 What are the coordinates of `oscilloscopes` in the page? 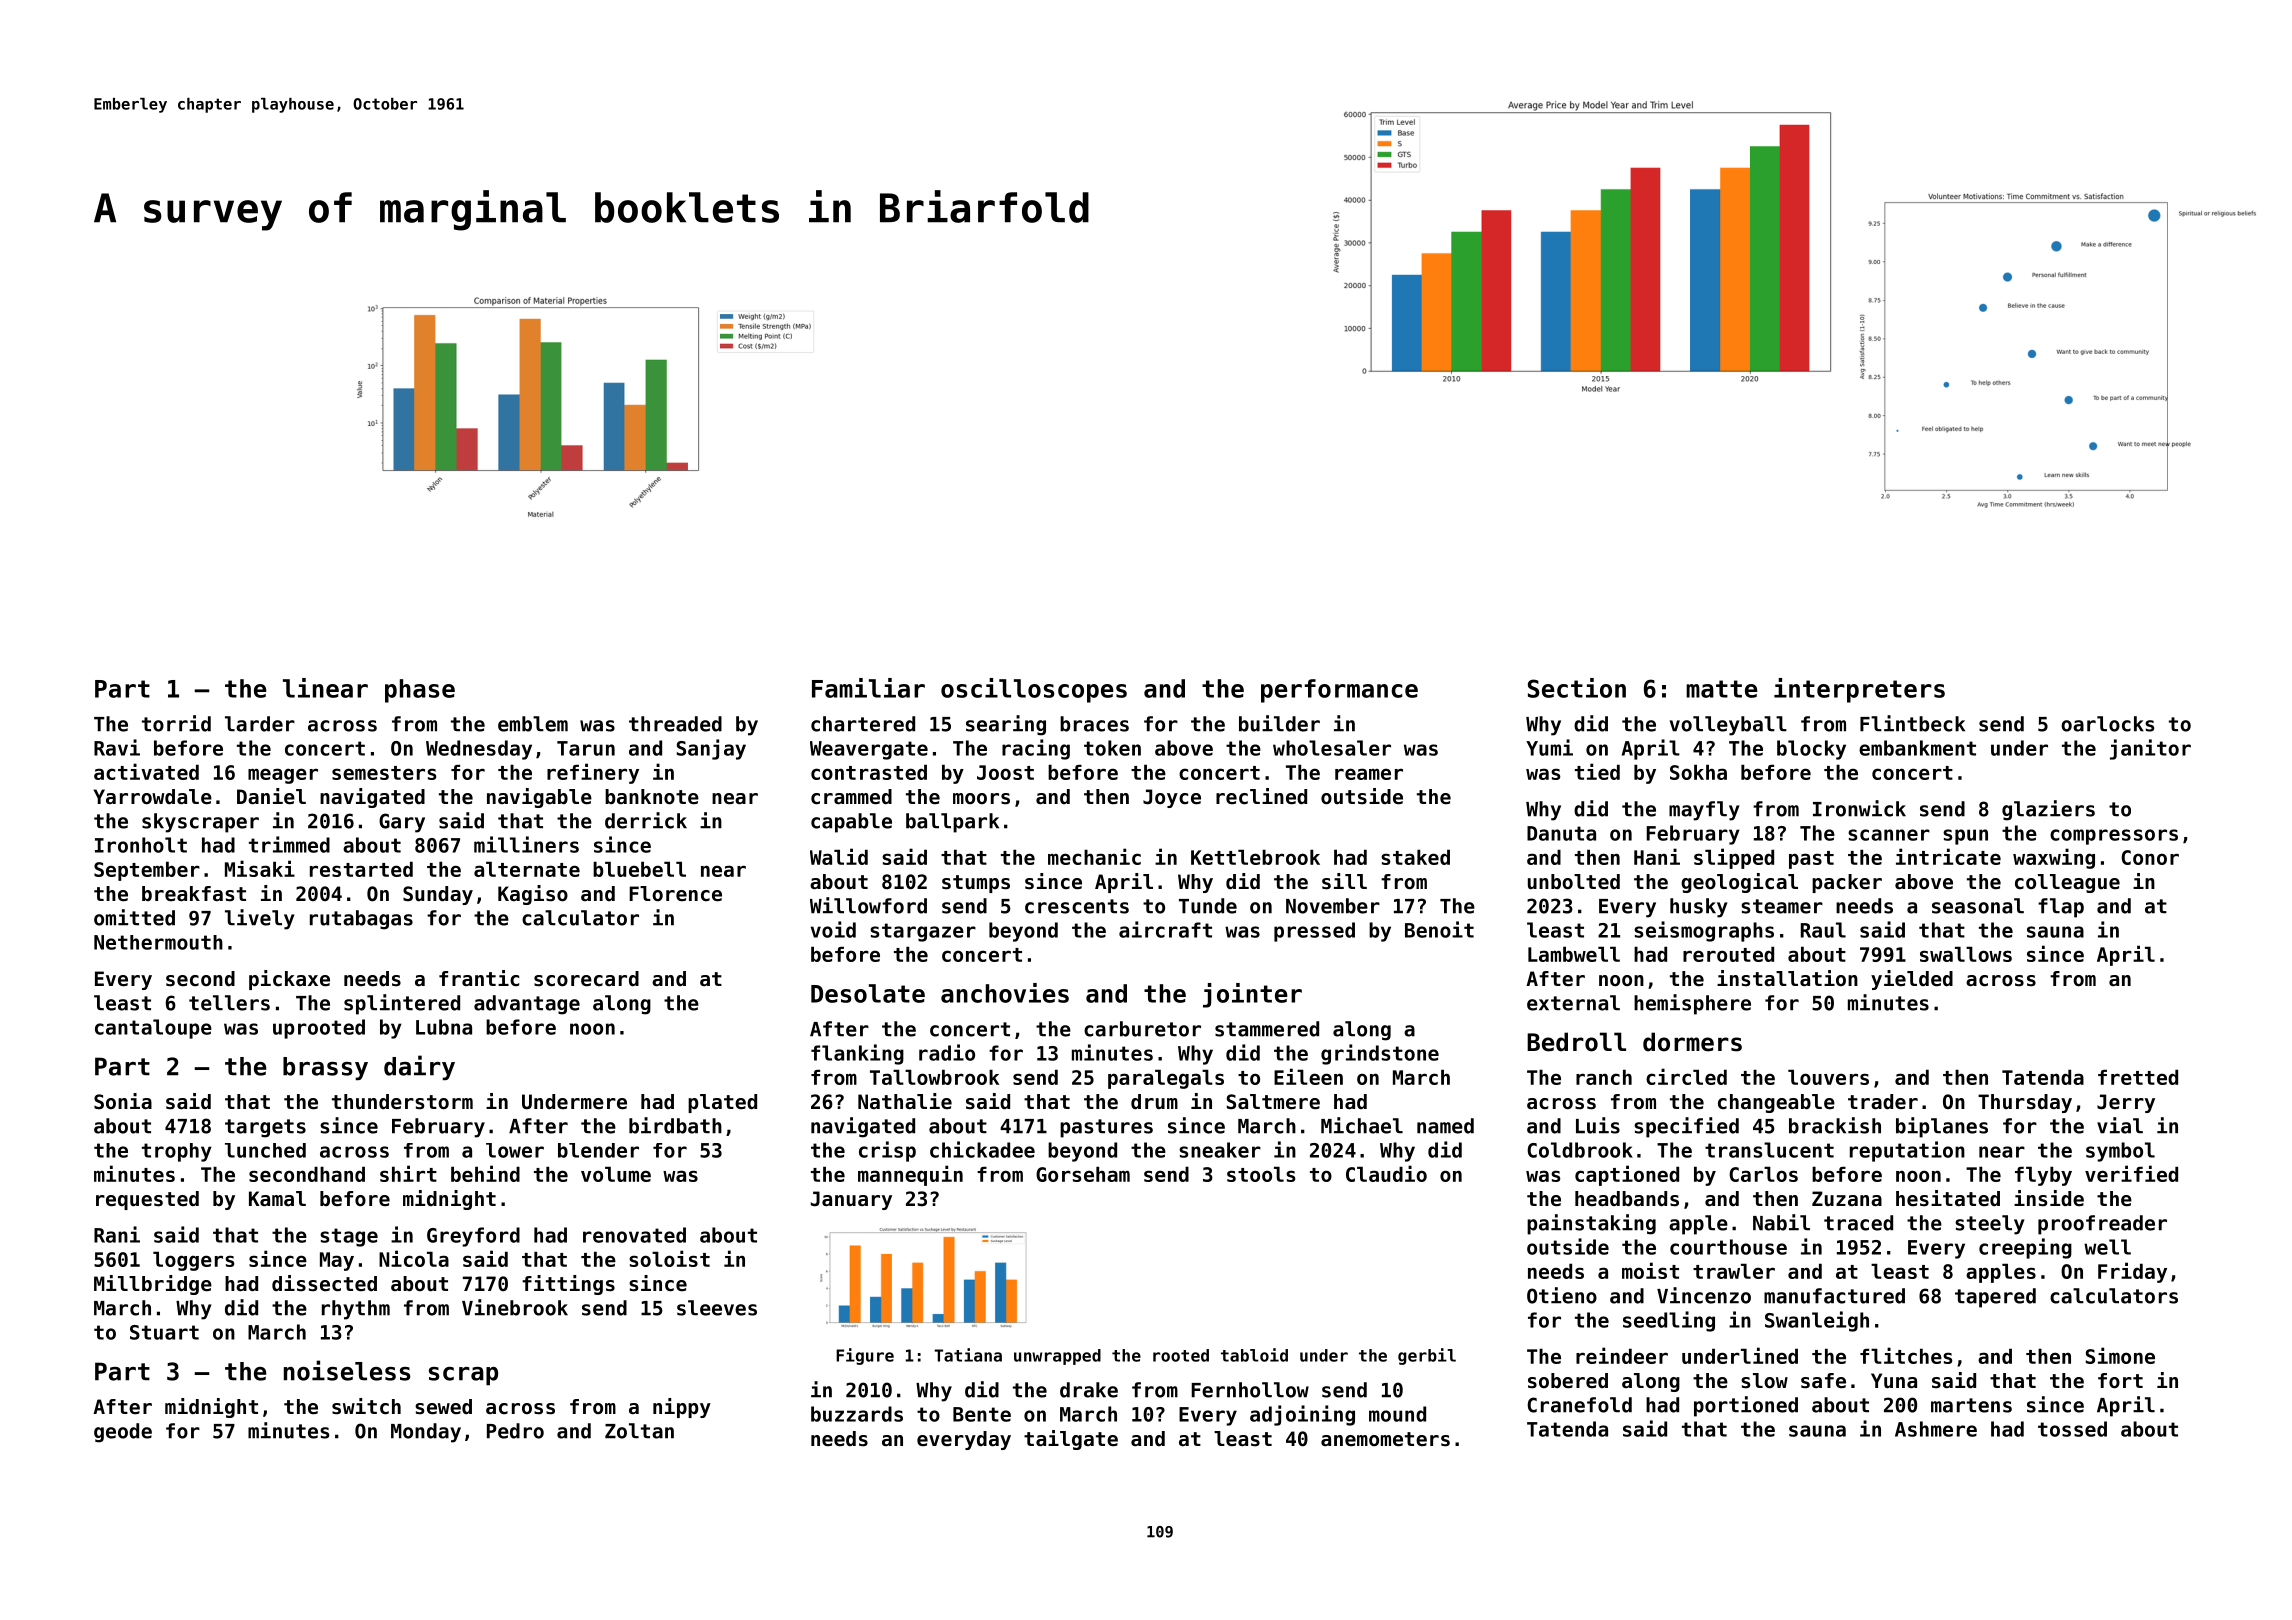 It's located at (1034, 690).
